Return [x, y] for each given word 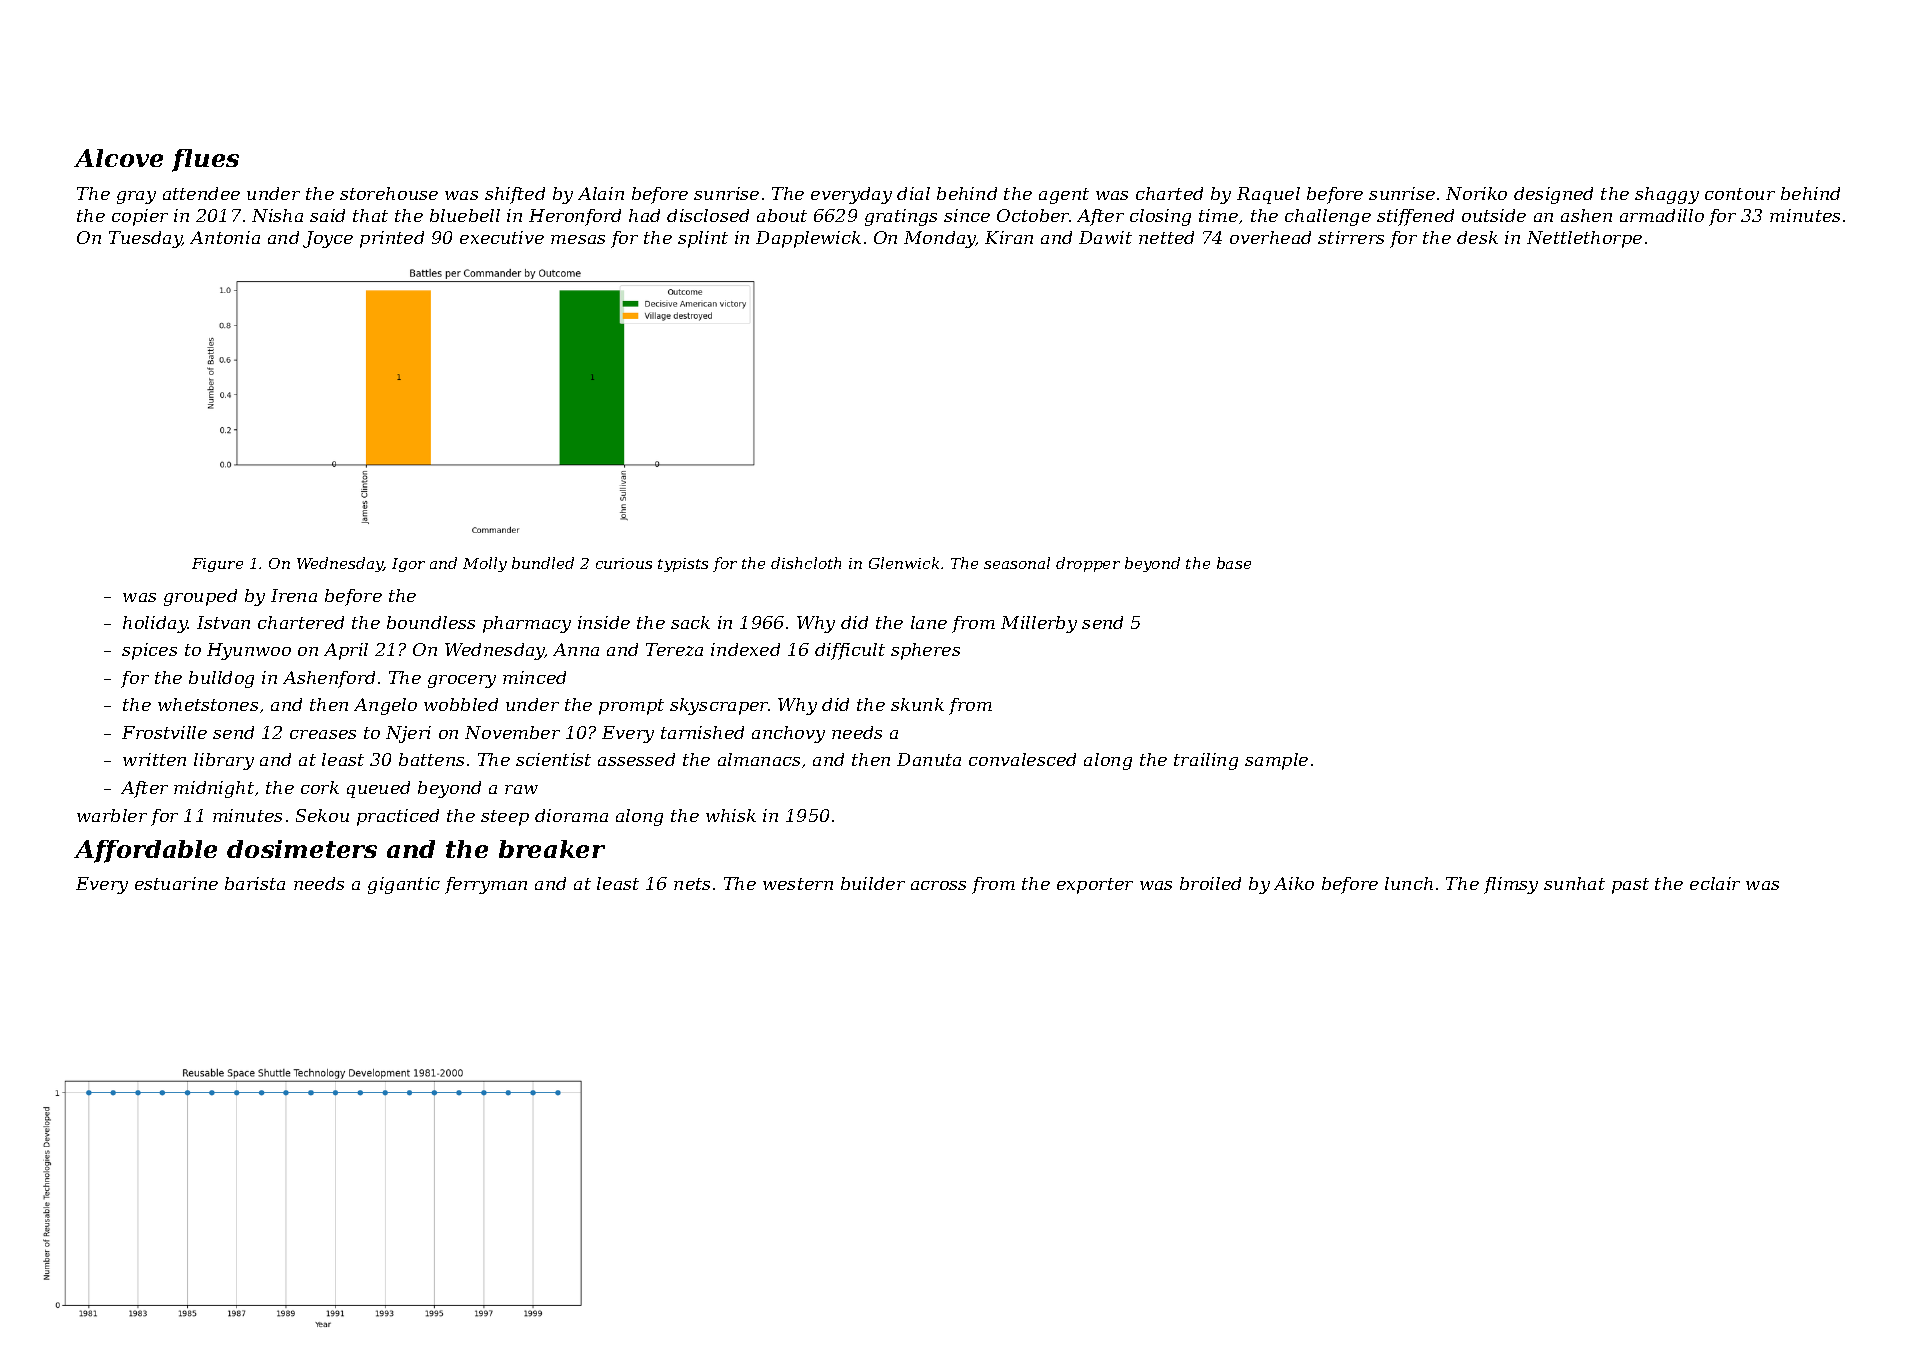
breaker [552, 849]
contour [1740, 194]
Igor [408, 565]
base [1234, 563]
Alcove [118, 158]
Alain [601, 193]
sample [1276, 761]
